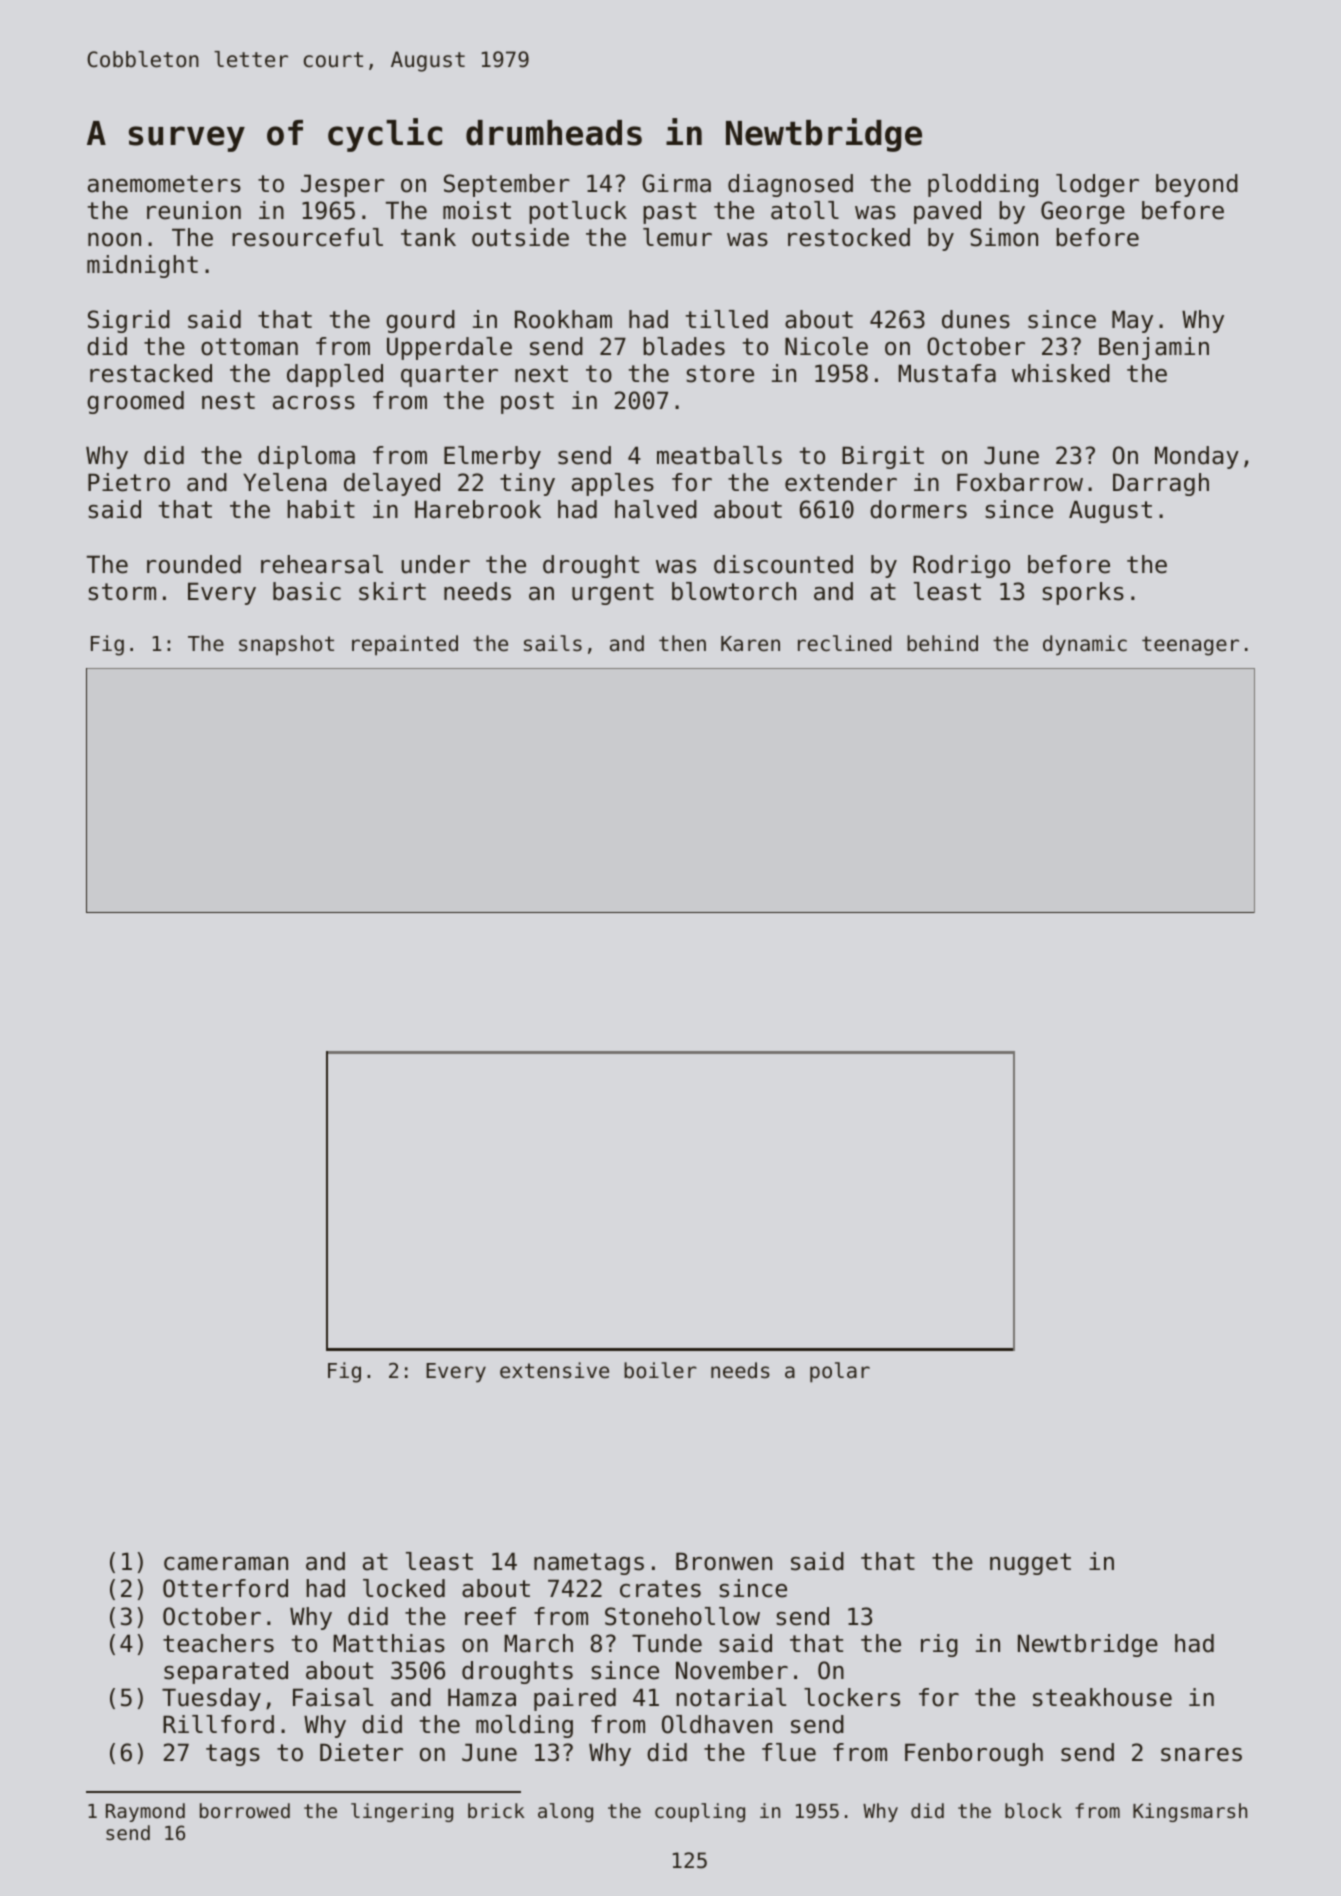 Image resolution: width=1341 pixels, height=1896 pixels. Describe the element at coordinates (507, 185) in the screenshot. I see `September` at that location.
